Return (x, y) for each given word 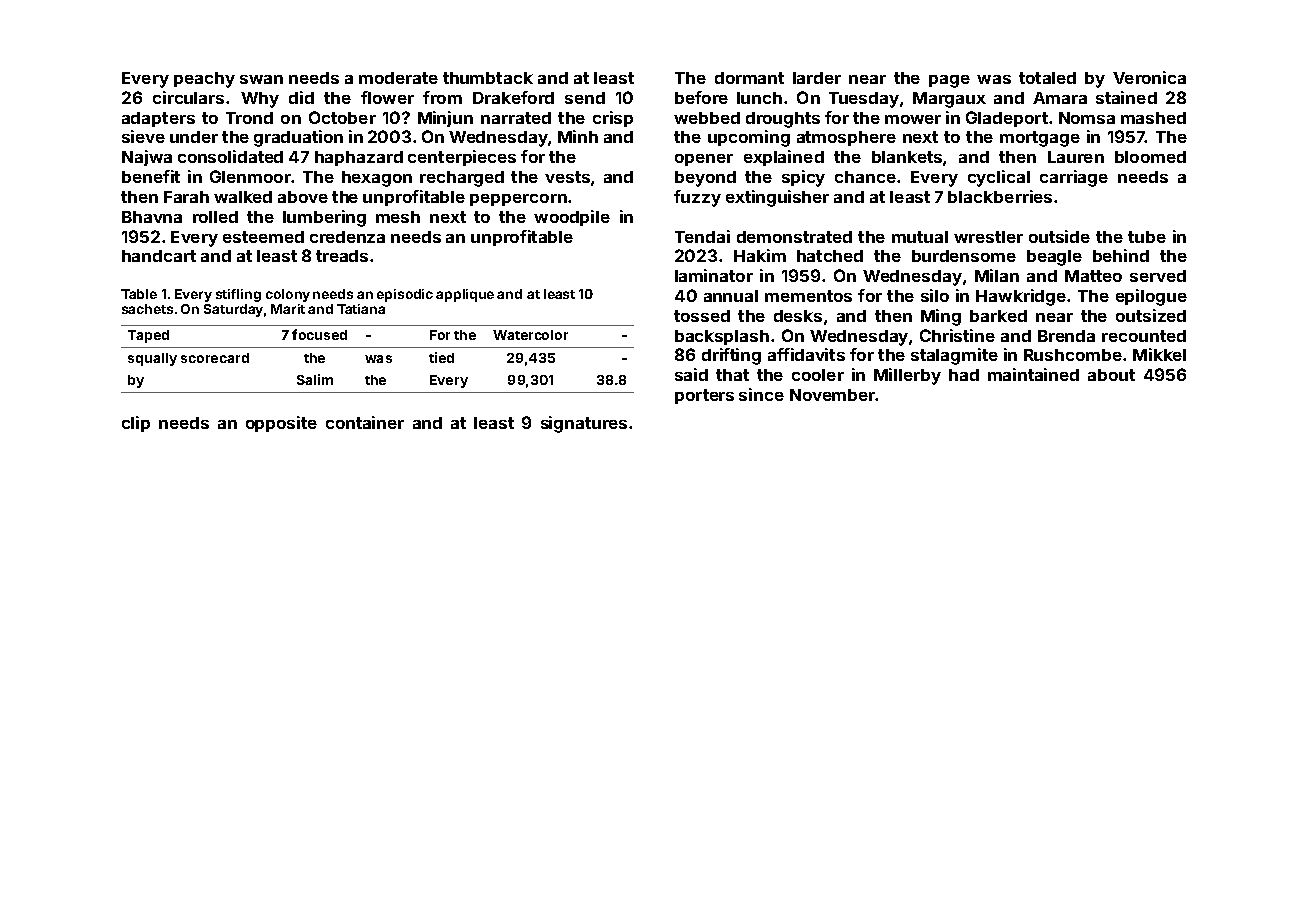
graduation (298, 138)
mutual (920, 237)
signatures (584, 424)
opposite (281, 424)
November (832, 395)
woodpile (572, 218)
